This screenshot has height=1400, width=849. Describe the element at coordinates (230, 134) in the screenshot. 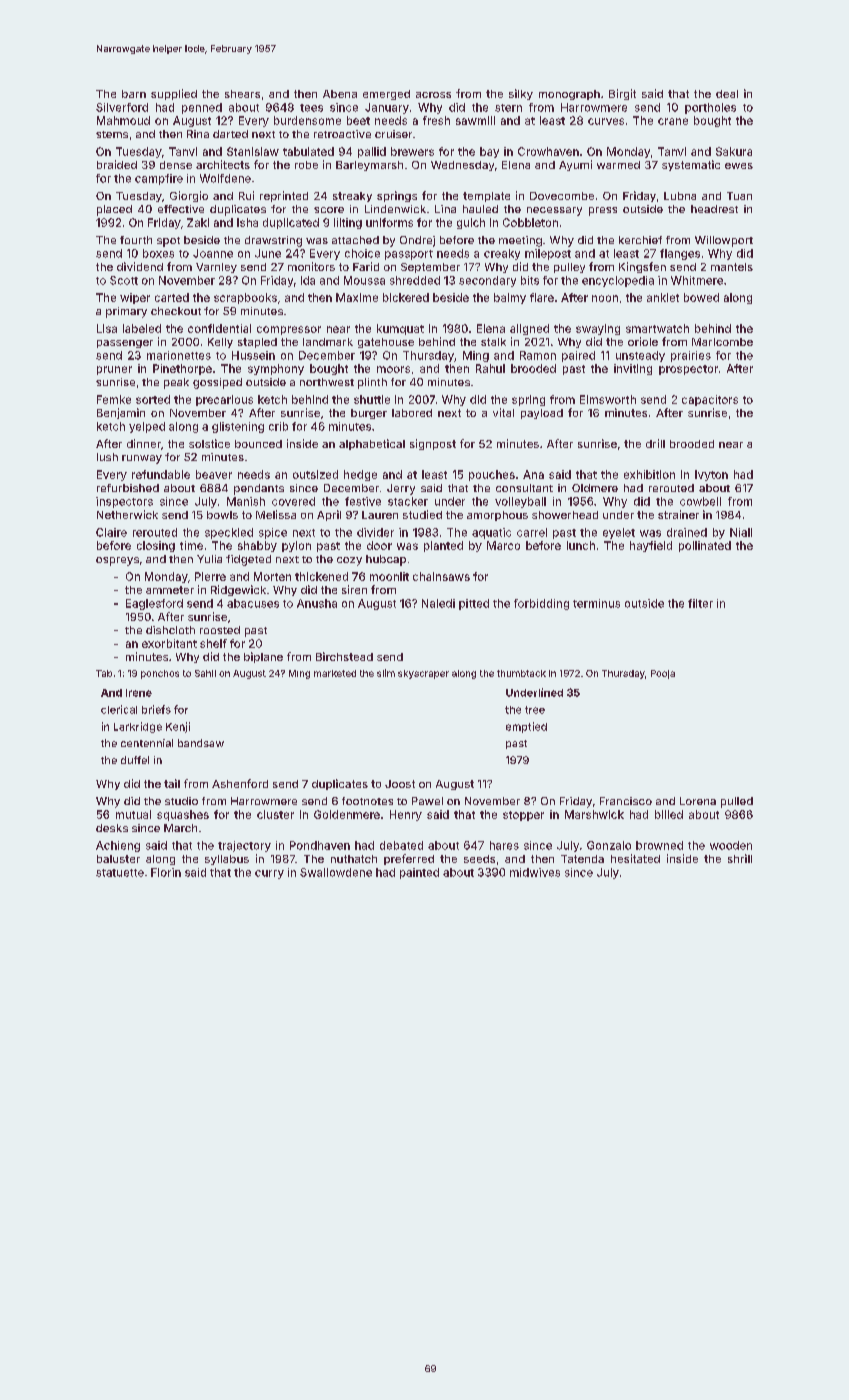

I see `darted` at that location.
